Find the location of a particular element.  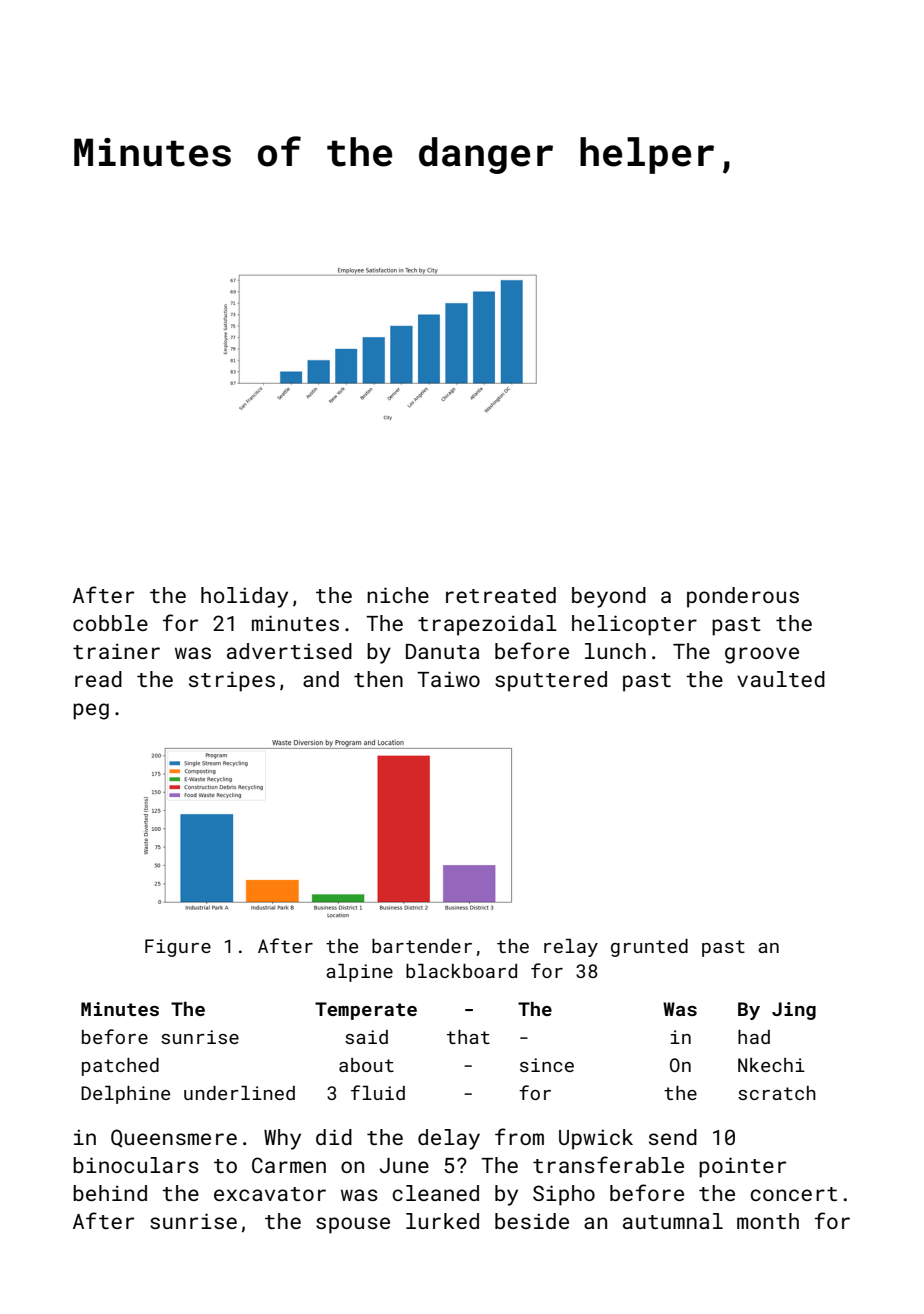

ponderous is located at coordinates (743, 597).
